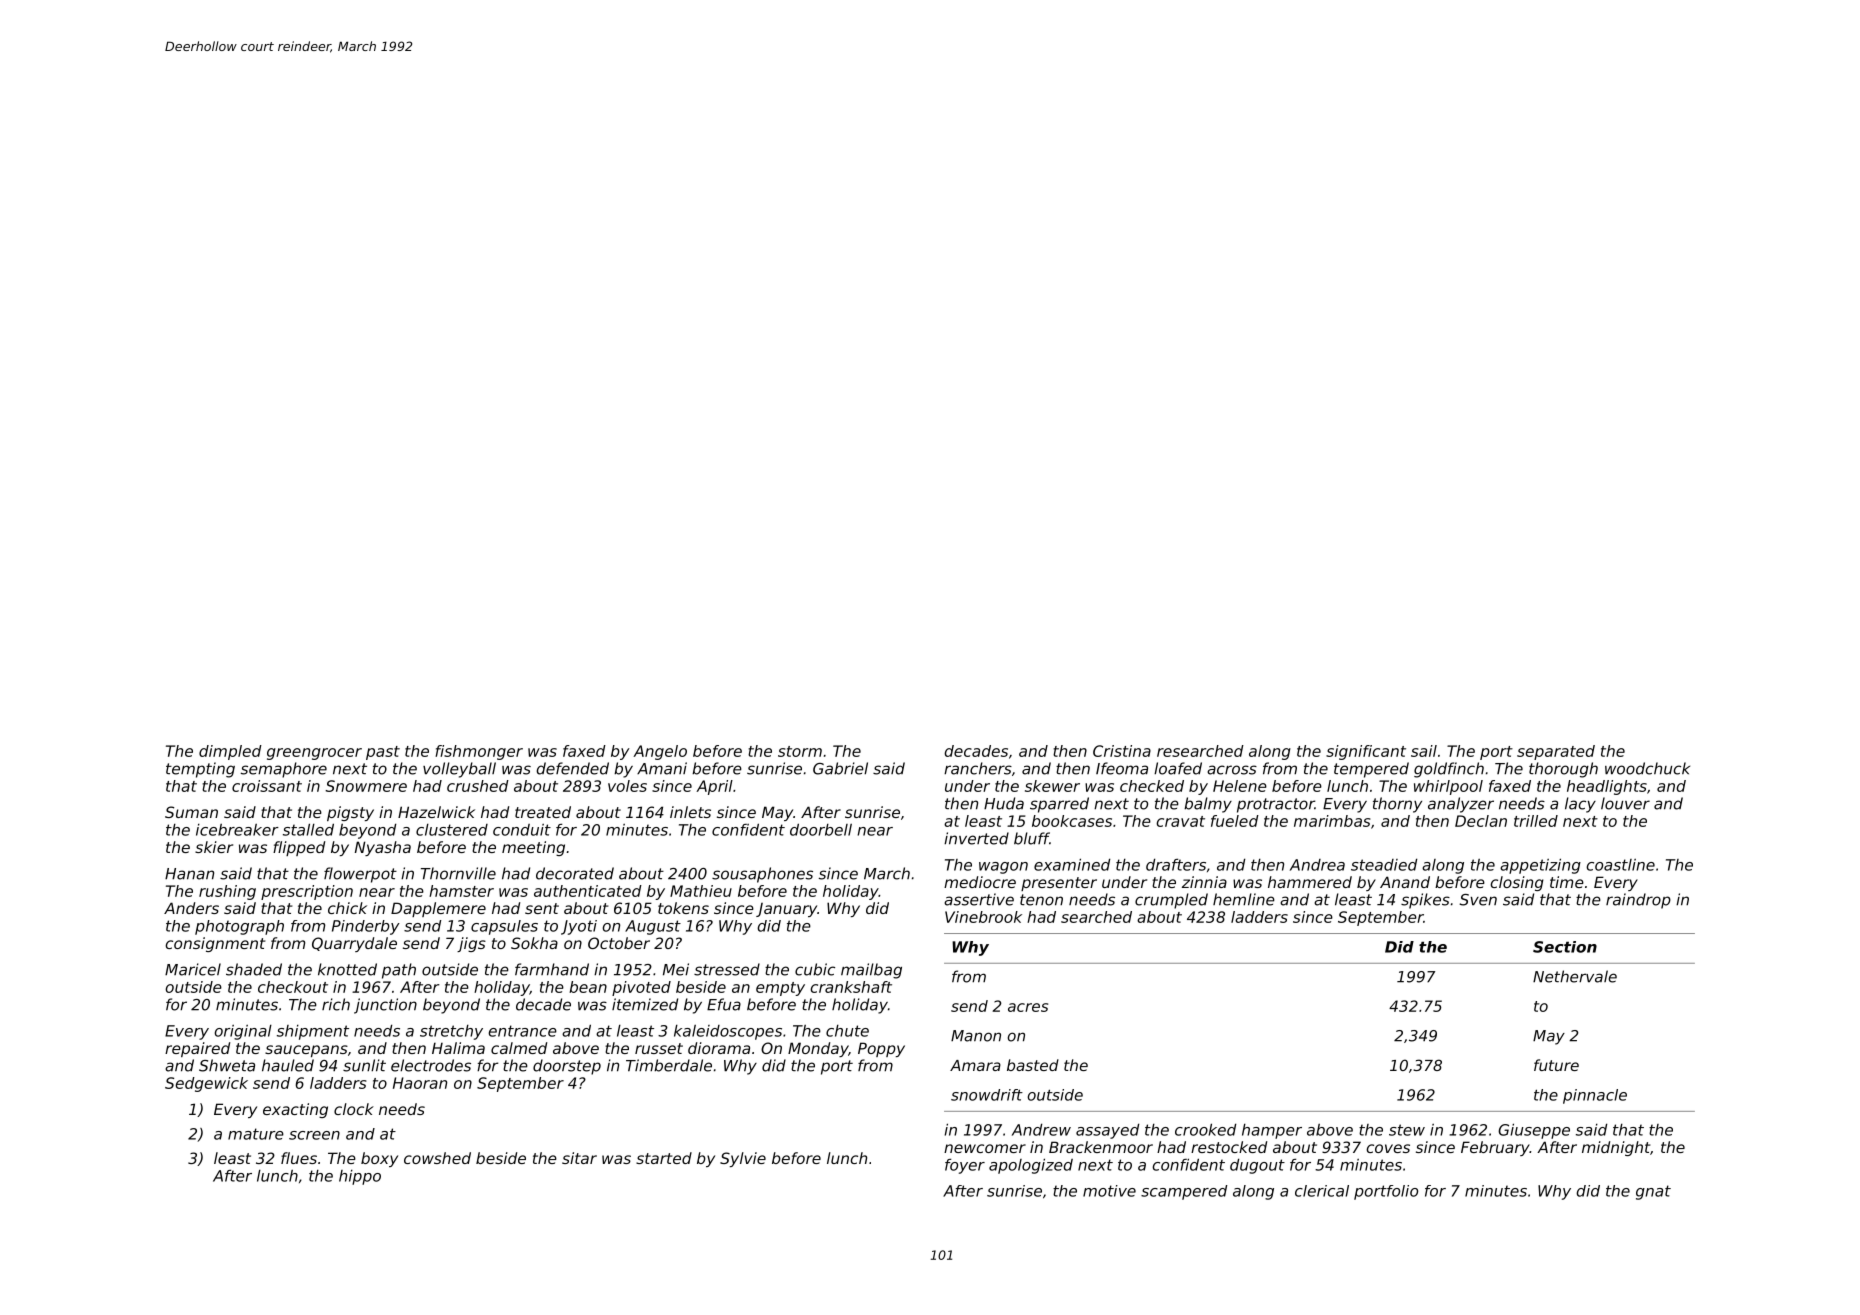  I want to click on checkout, so click(293, 987).
